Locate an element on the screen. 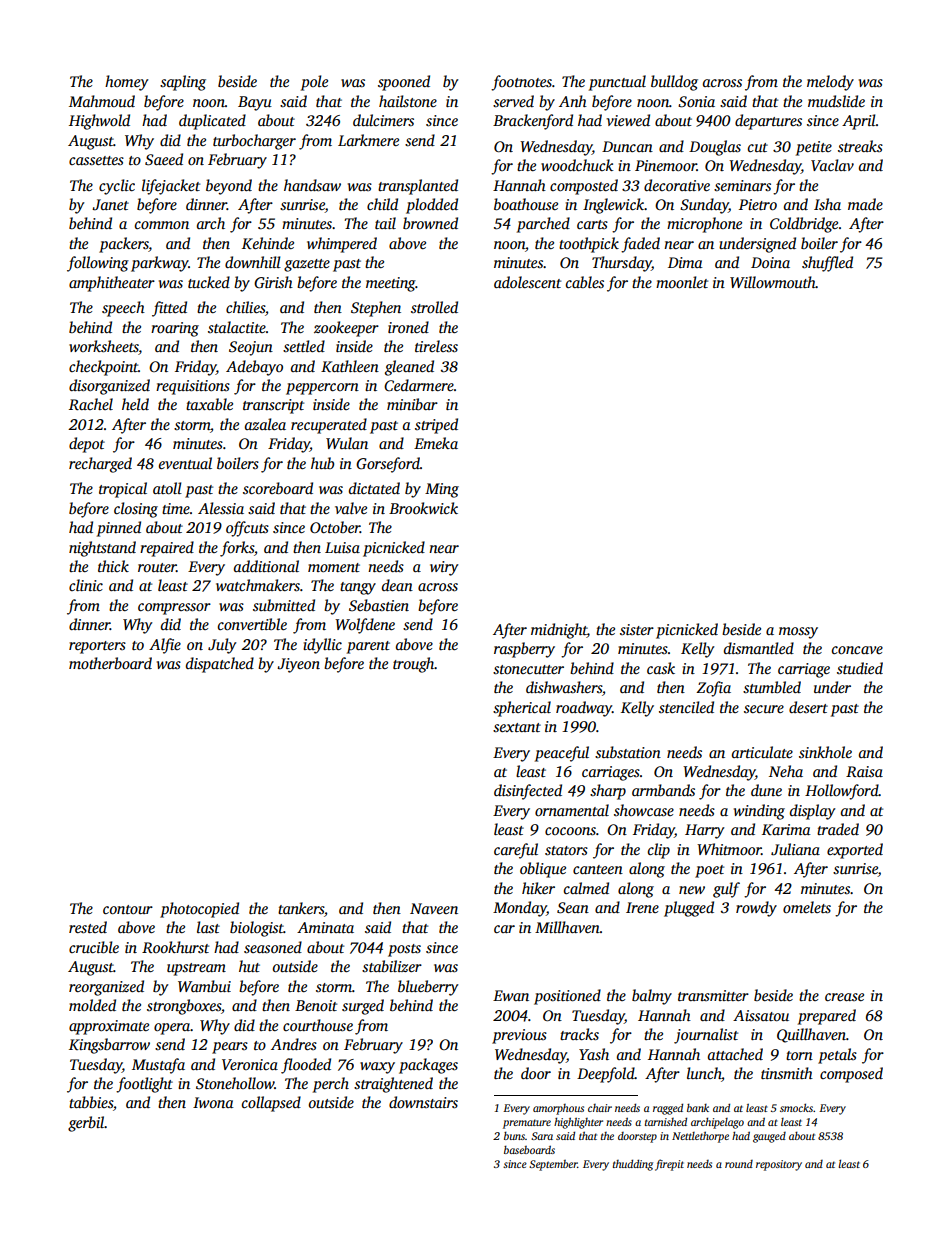 Image resolution: width=952 pixels, height=1233 pixels. thudding is located at coordinates (633, 1165).
